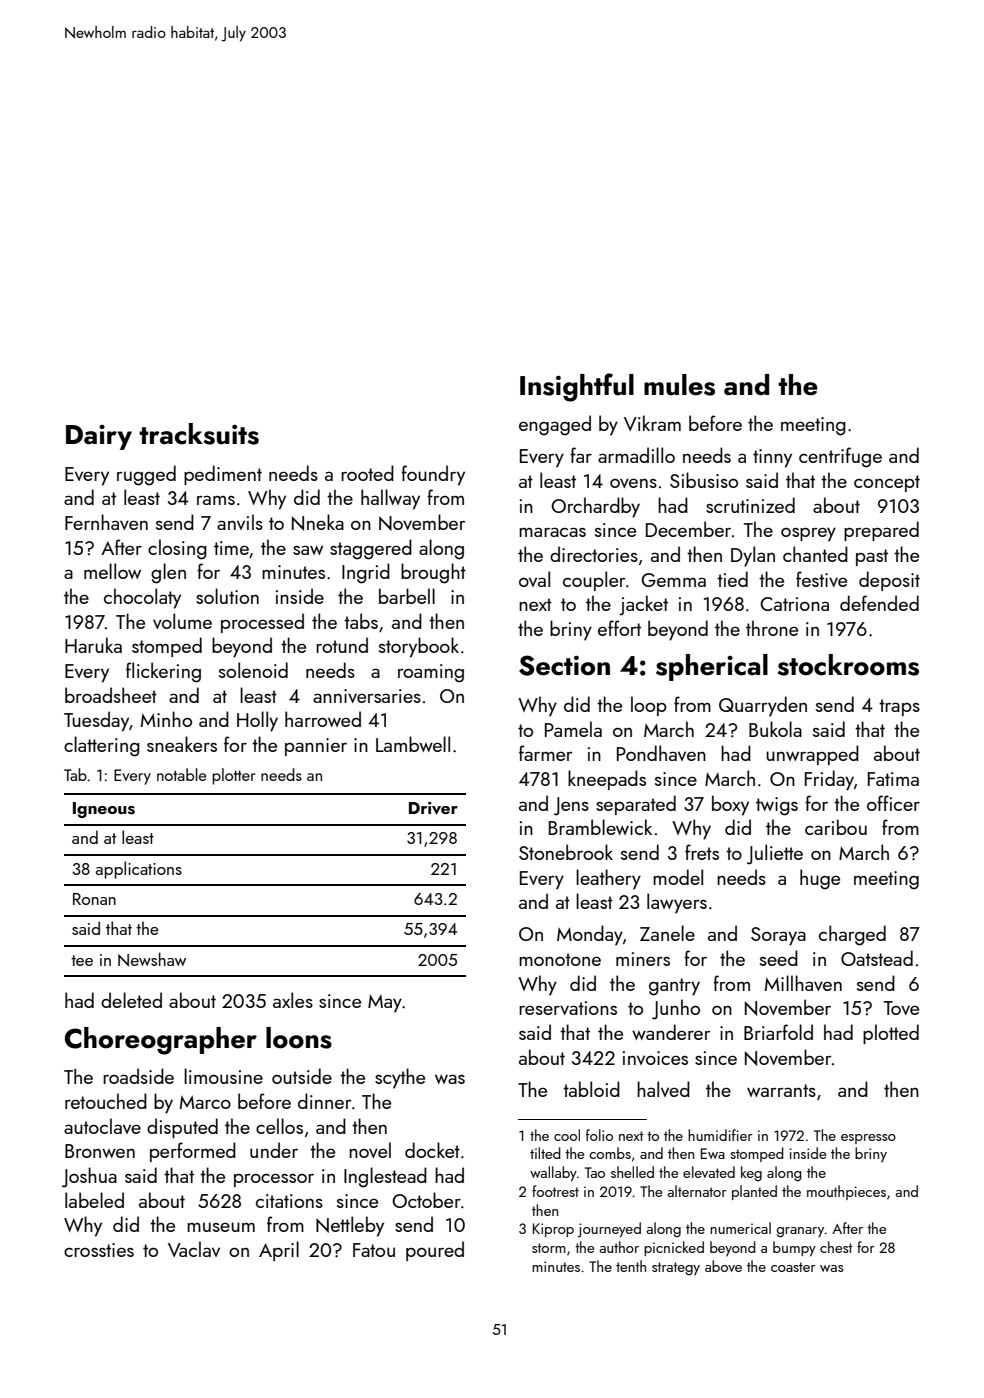  Describe the element at coordinates (199, 434) in the screenshot. I see `tracksuits` at that location.
